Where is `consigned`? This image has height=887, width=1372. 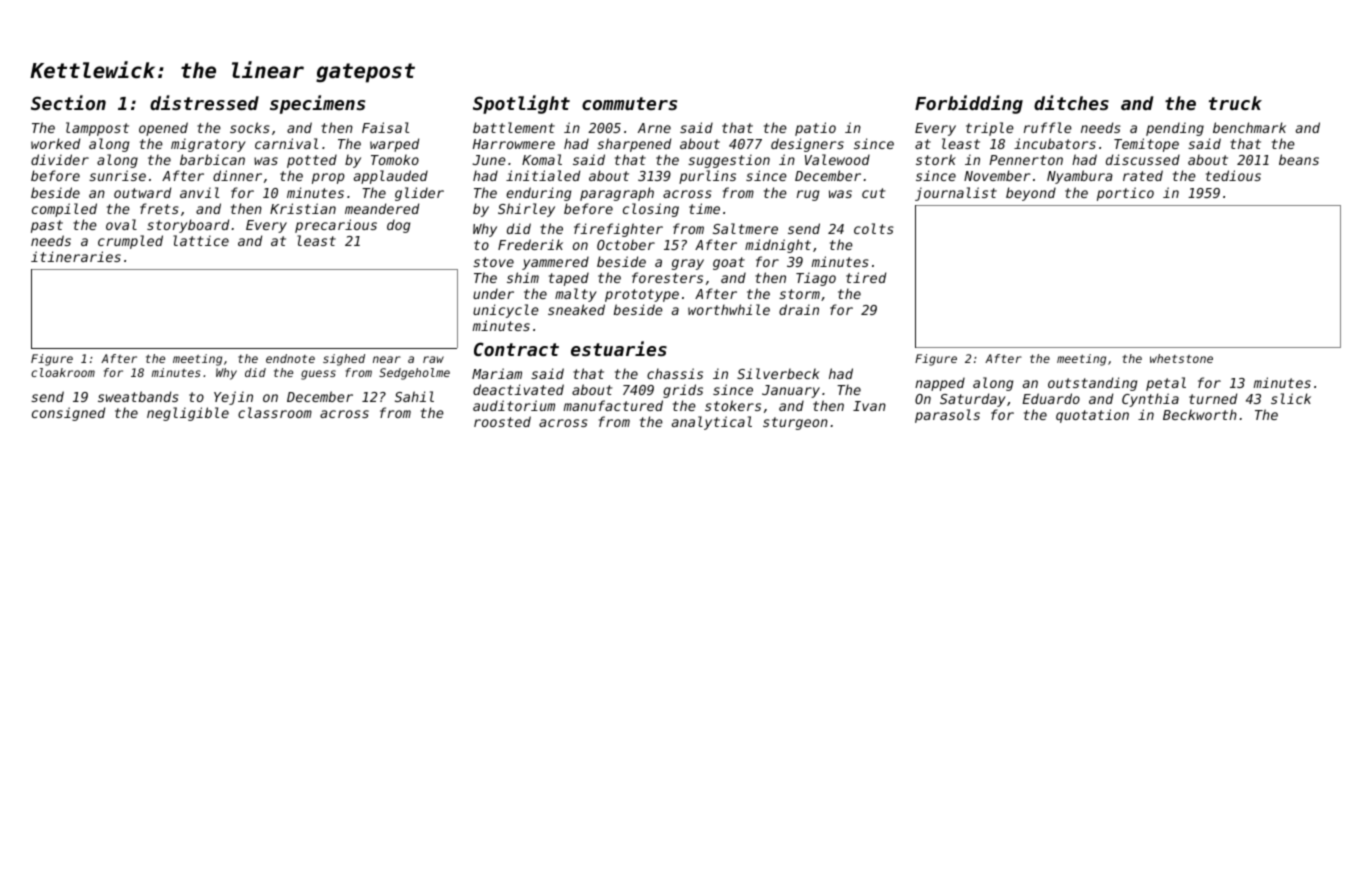
consigned is located at coordinates (68, 414).
